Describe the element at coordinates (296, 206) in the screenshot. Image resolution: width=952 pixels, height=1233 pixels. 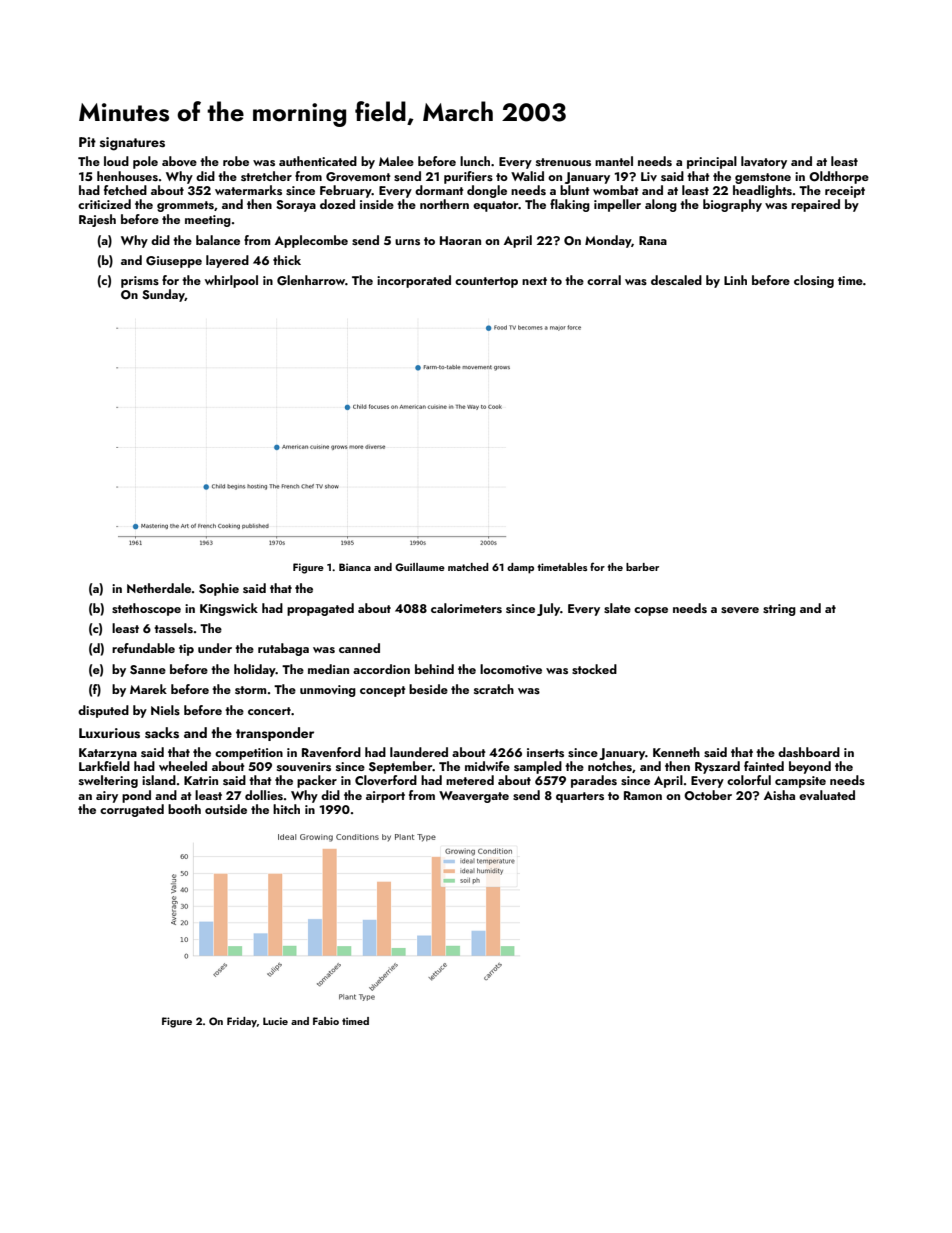
I see `Soraya` at that location.
